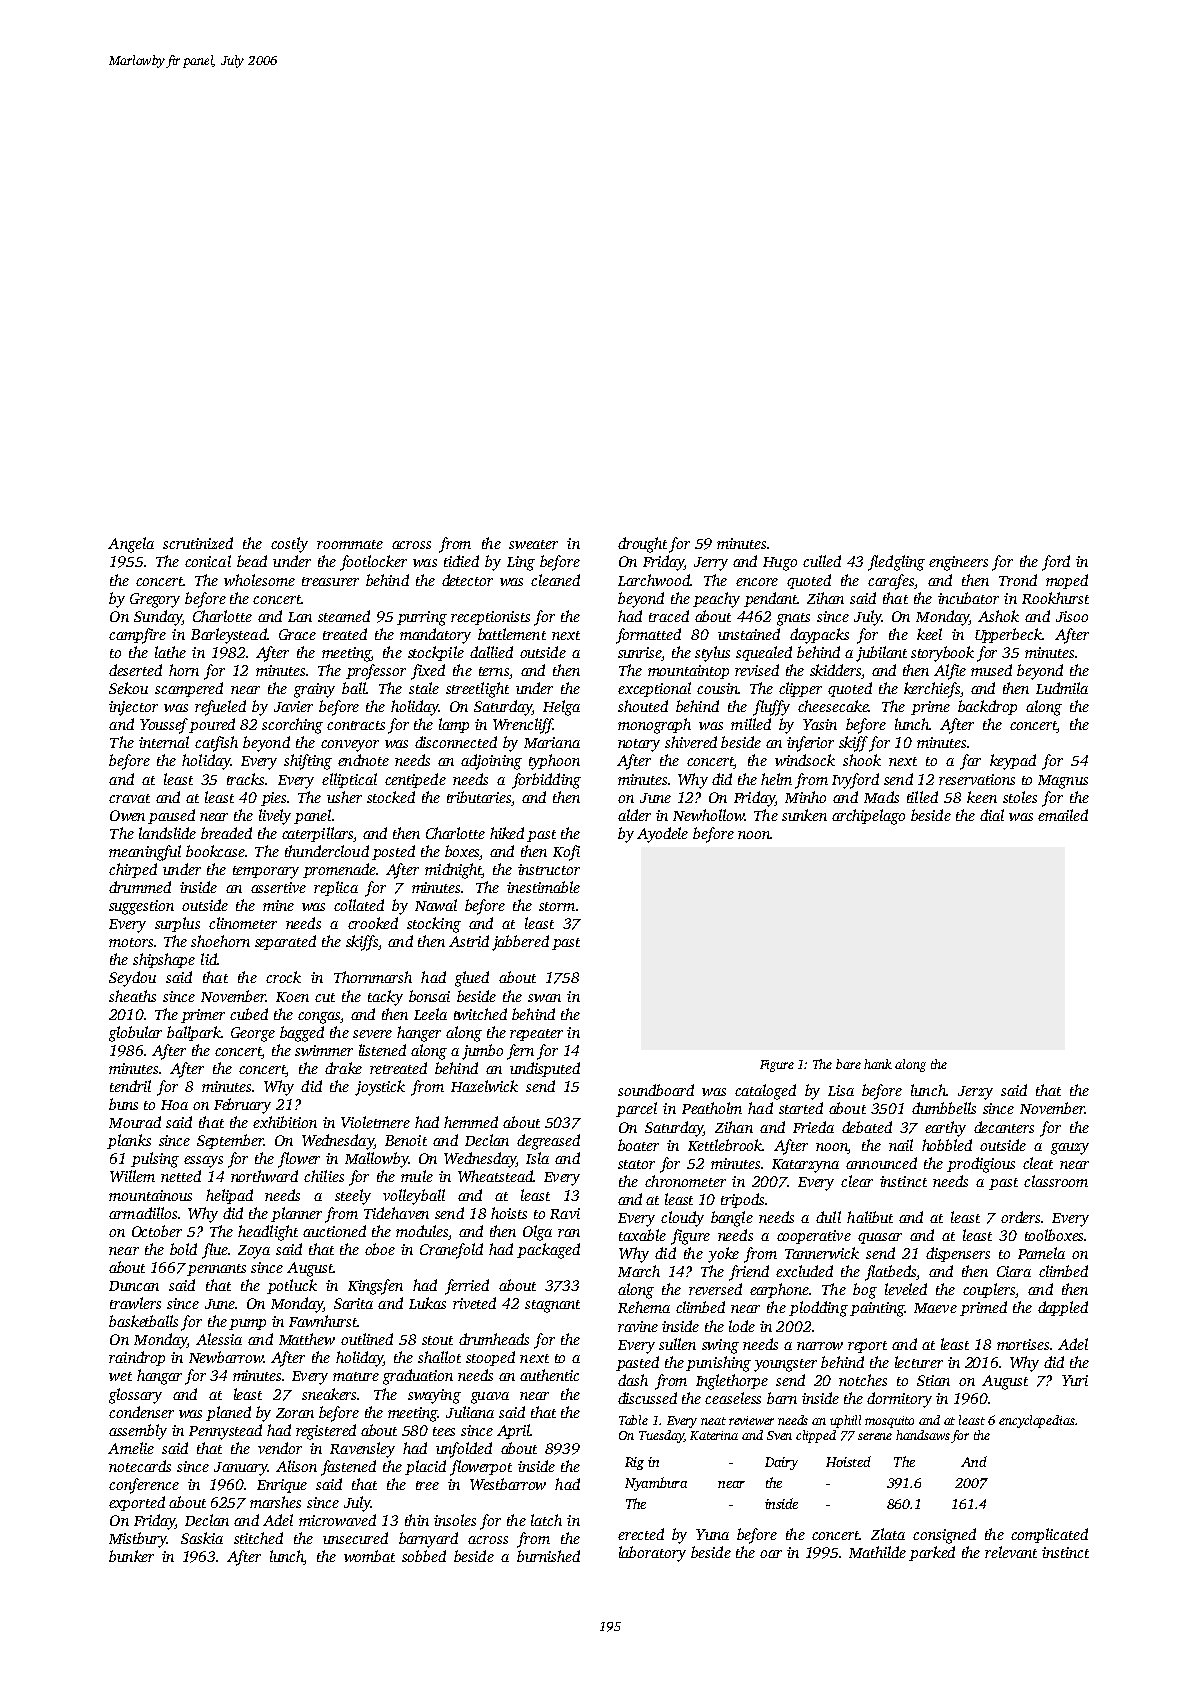 Image resolution: width=1198 pixels, height=1694 pixels. What do you see at coordinates (1041, 1253) in the screenshot?
I see `Pamela` at bounding box center [1041, 1253].
